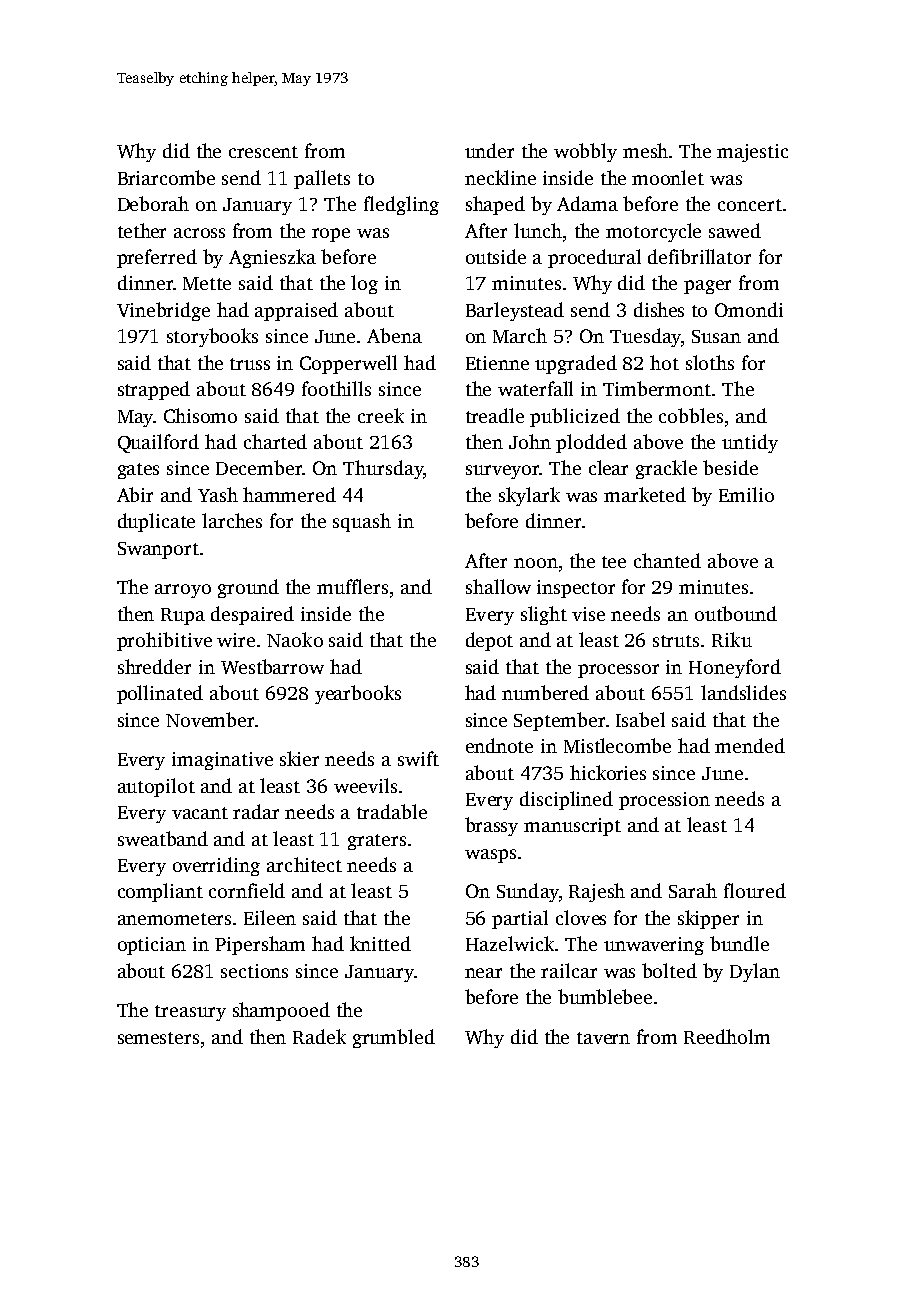 This page has width=908, height=1316. Describe the element at coordinates (659, 309) in the page. I see `dishes` at that location.
